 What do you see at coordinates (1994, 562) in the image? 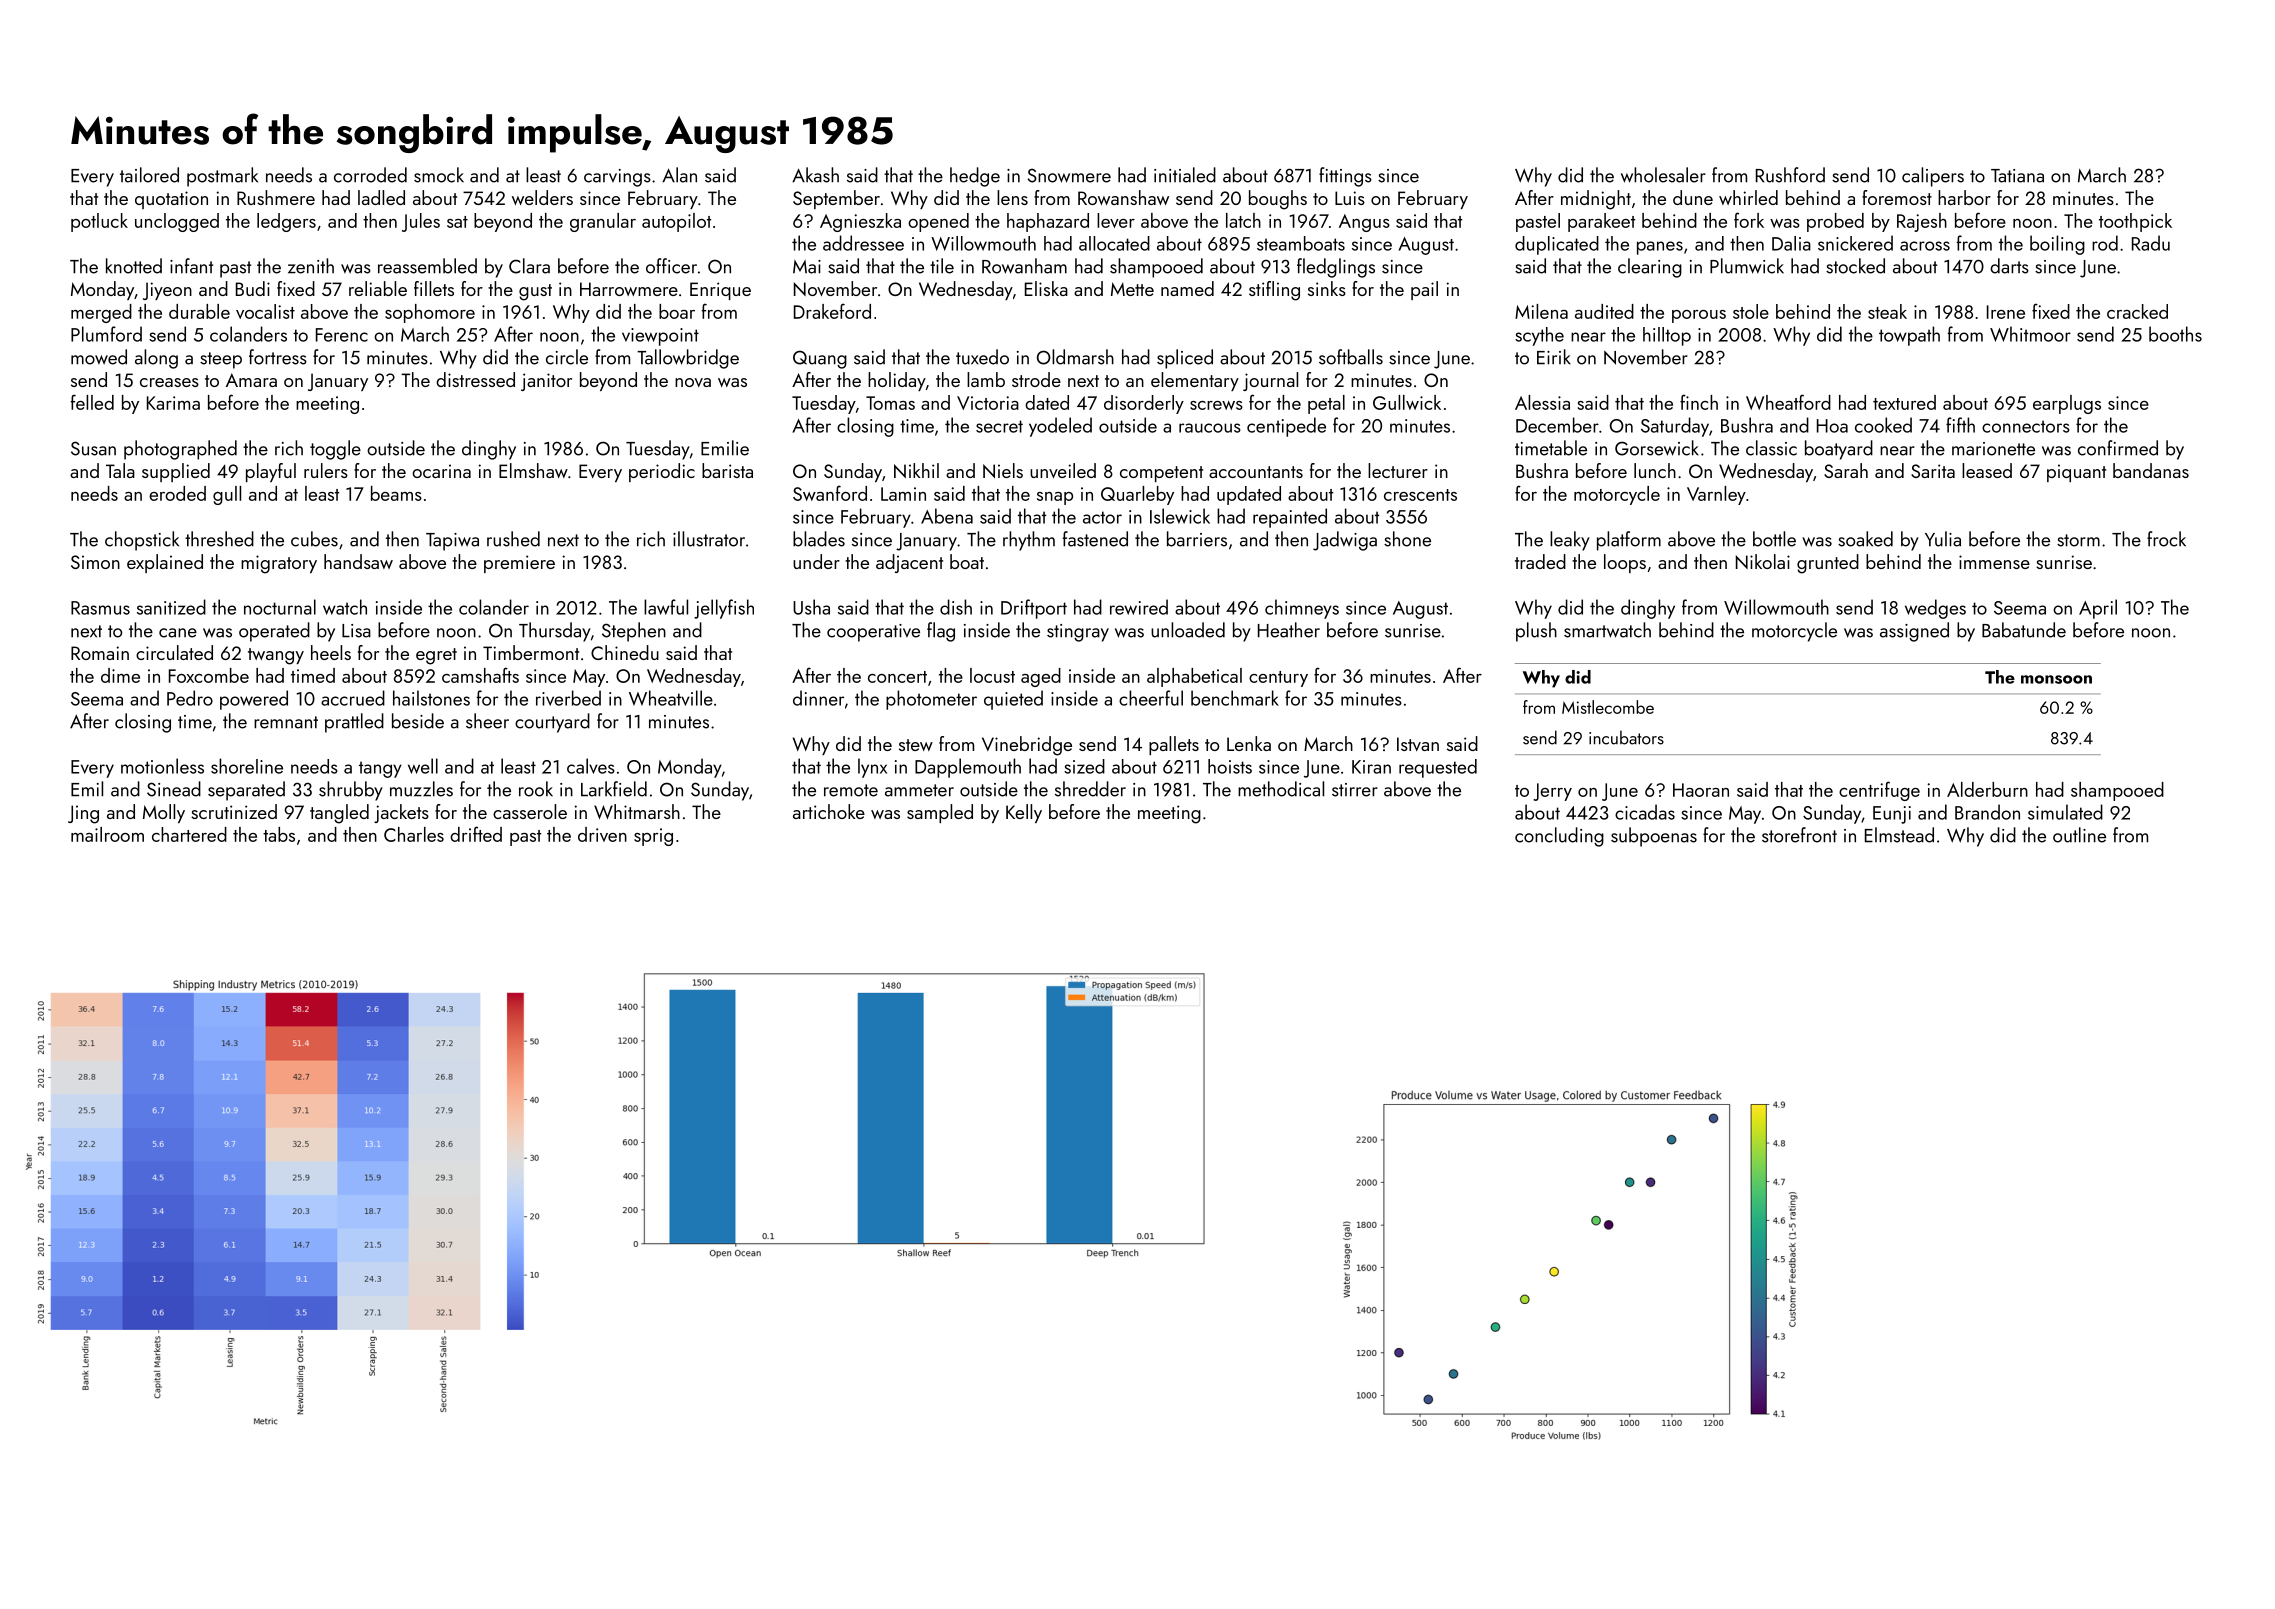
I see `immense` at bounding box center [1994, 562].
